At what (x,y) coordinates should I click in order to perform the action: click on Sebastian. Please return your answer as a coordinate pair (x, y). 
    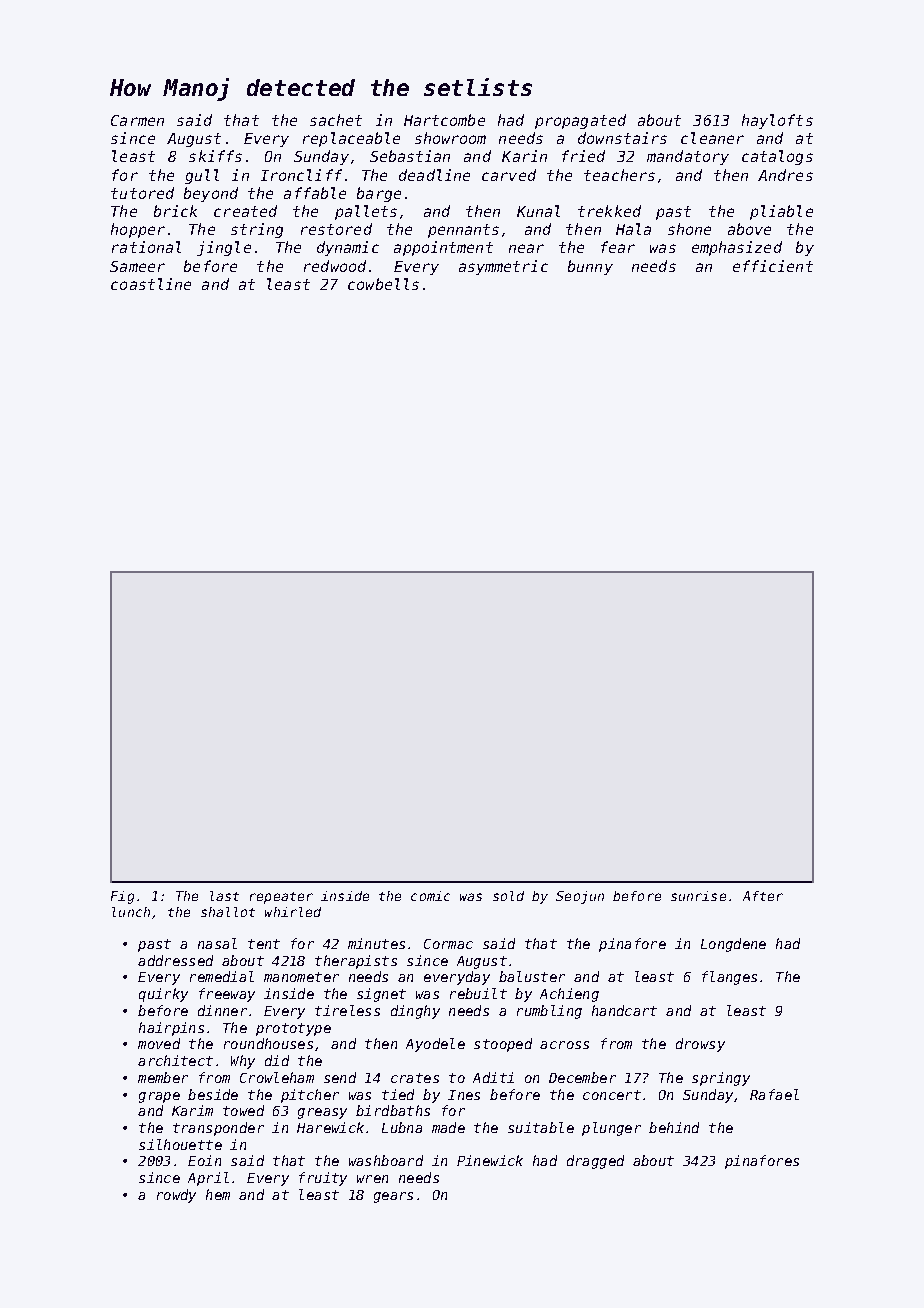
    Looking at the image, I should click on (410, 156).
